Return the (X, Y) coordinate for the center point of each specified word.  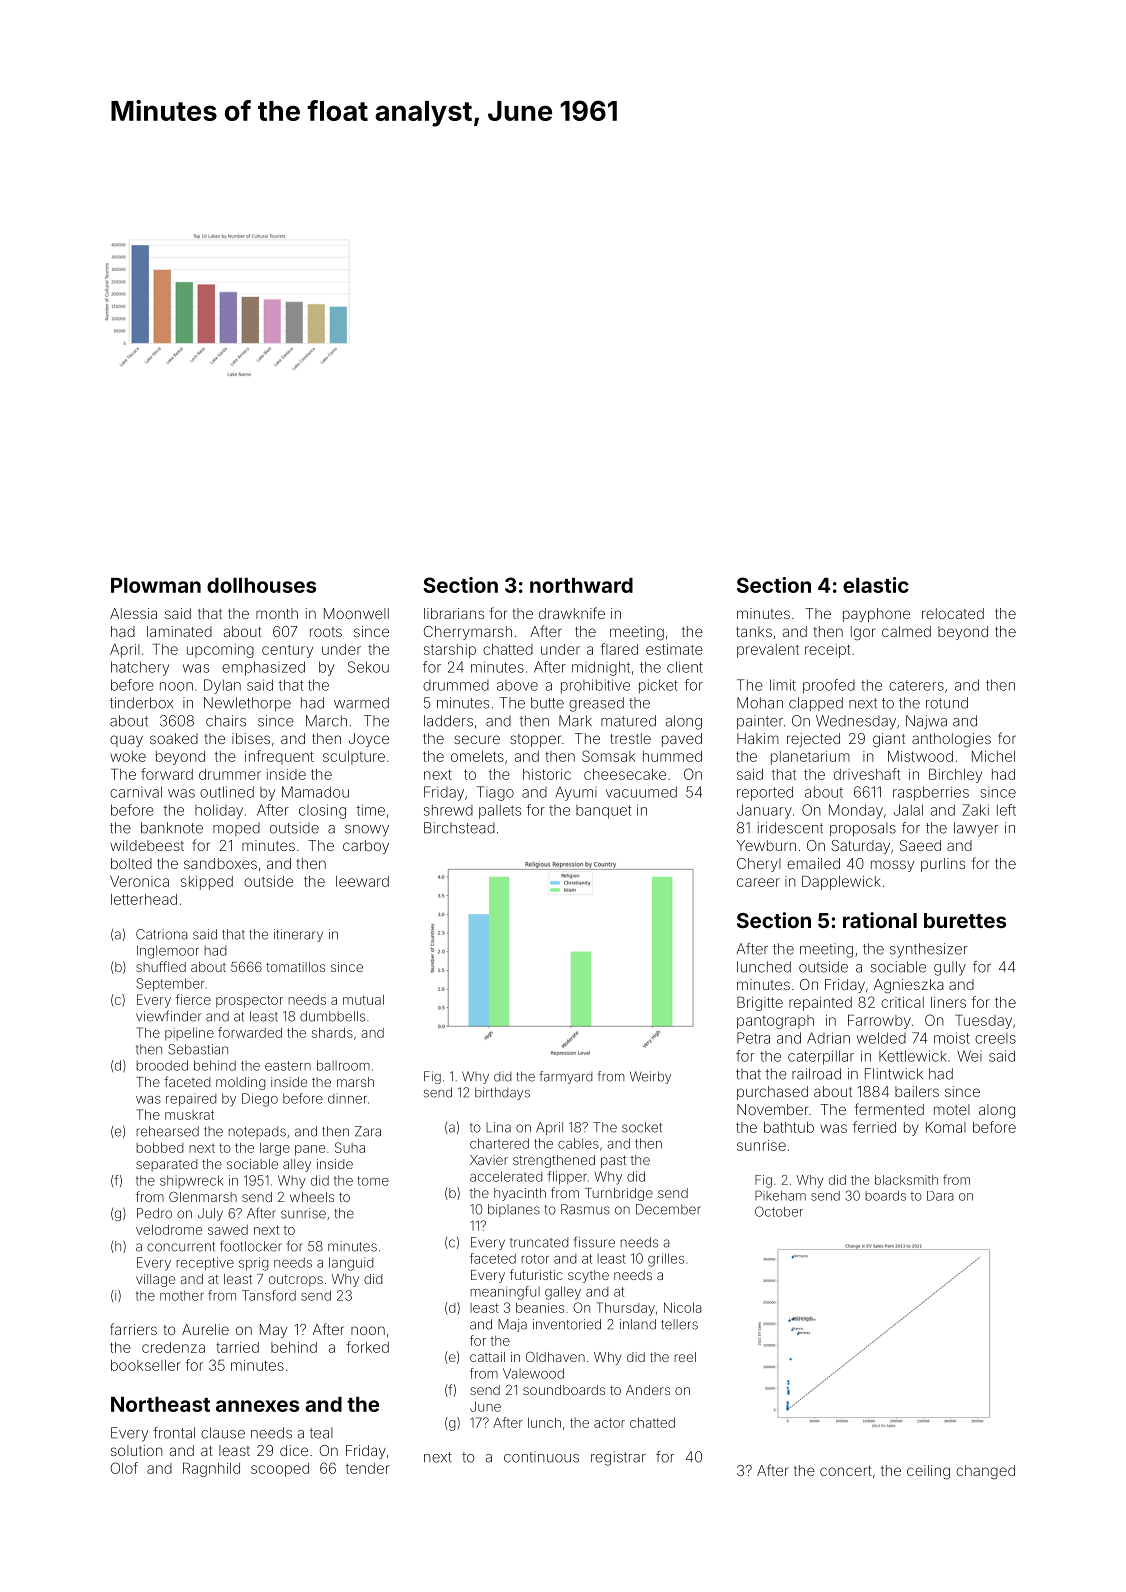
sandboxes (220, 863)
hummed (672, 756)
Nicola (682, 1307)
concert (846, 1471)
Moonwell (356, 613)
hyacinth (520, 1194)
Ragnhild (211, 1469)
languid (351, 1264)
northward (581, 585)
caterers (916, 685)
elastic (876, 585)
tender (368, 1468)
